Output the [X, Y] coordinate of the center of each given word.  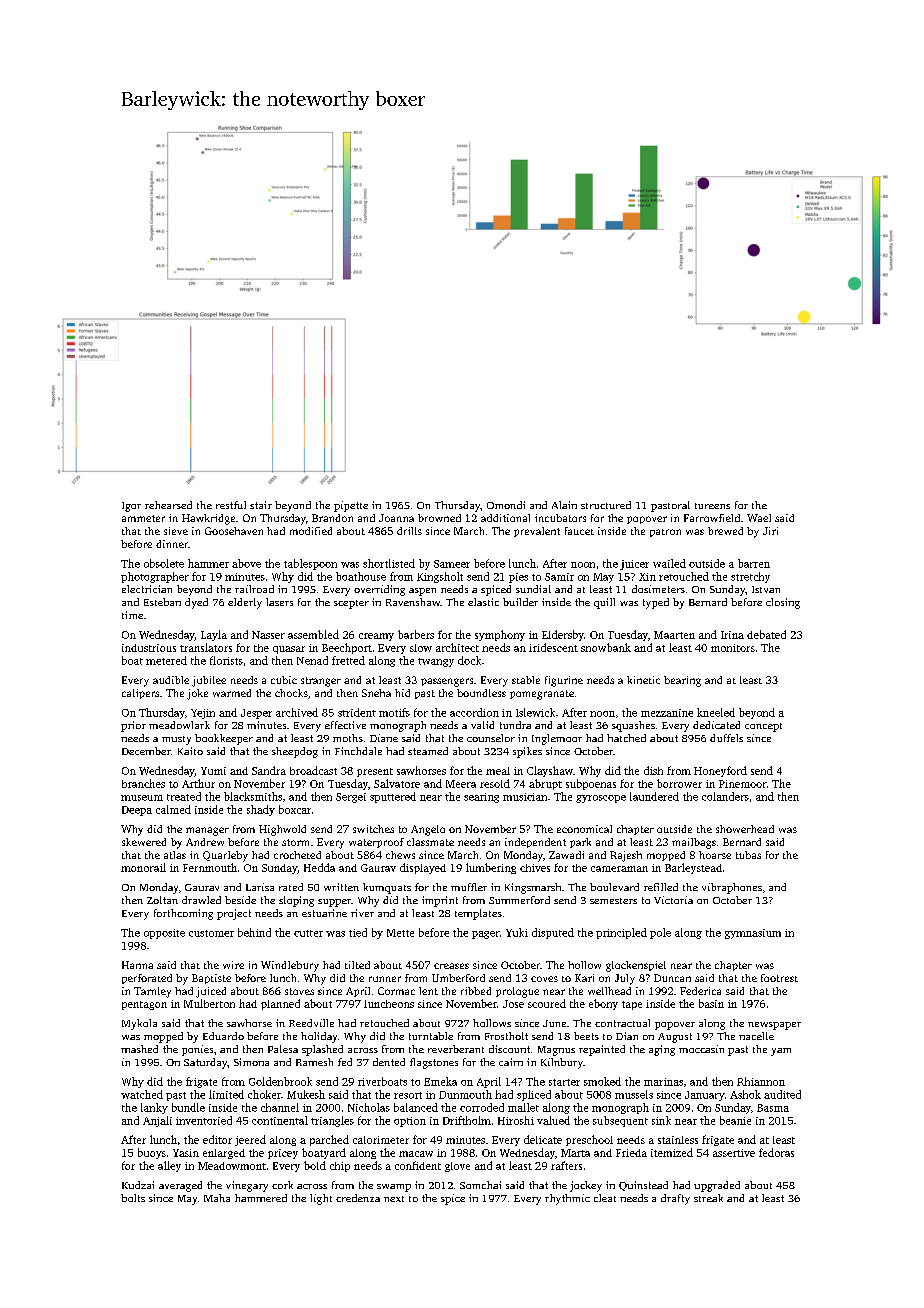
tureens [712, 506]
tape [632, 1005]
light [321, 1199]
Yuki [517, 932]
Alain [564, 505]
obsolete [164, 563]
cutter [308, 933]
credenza [358, 1198]
